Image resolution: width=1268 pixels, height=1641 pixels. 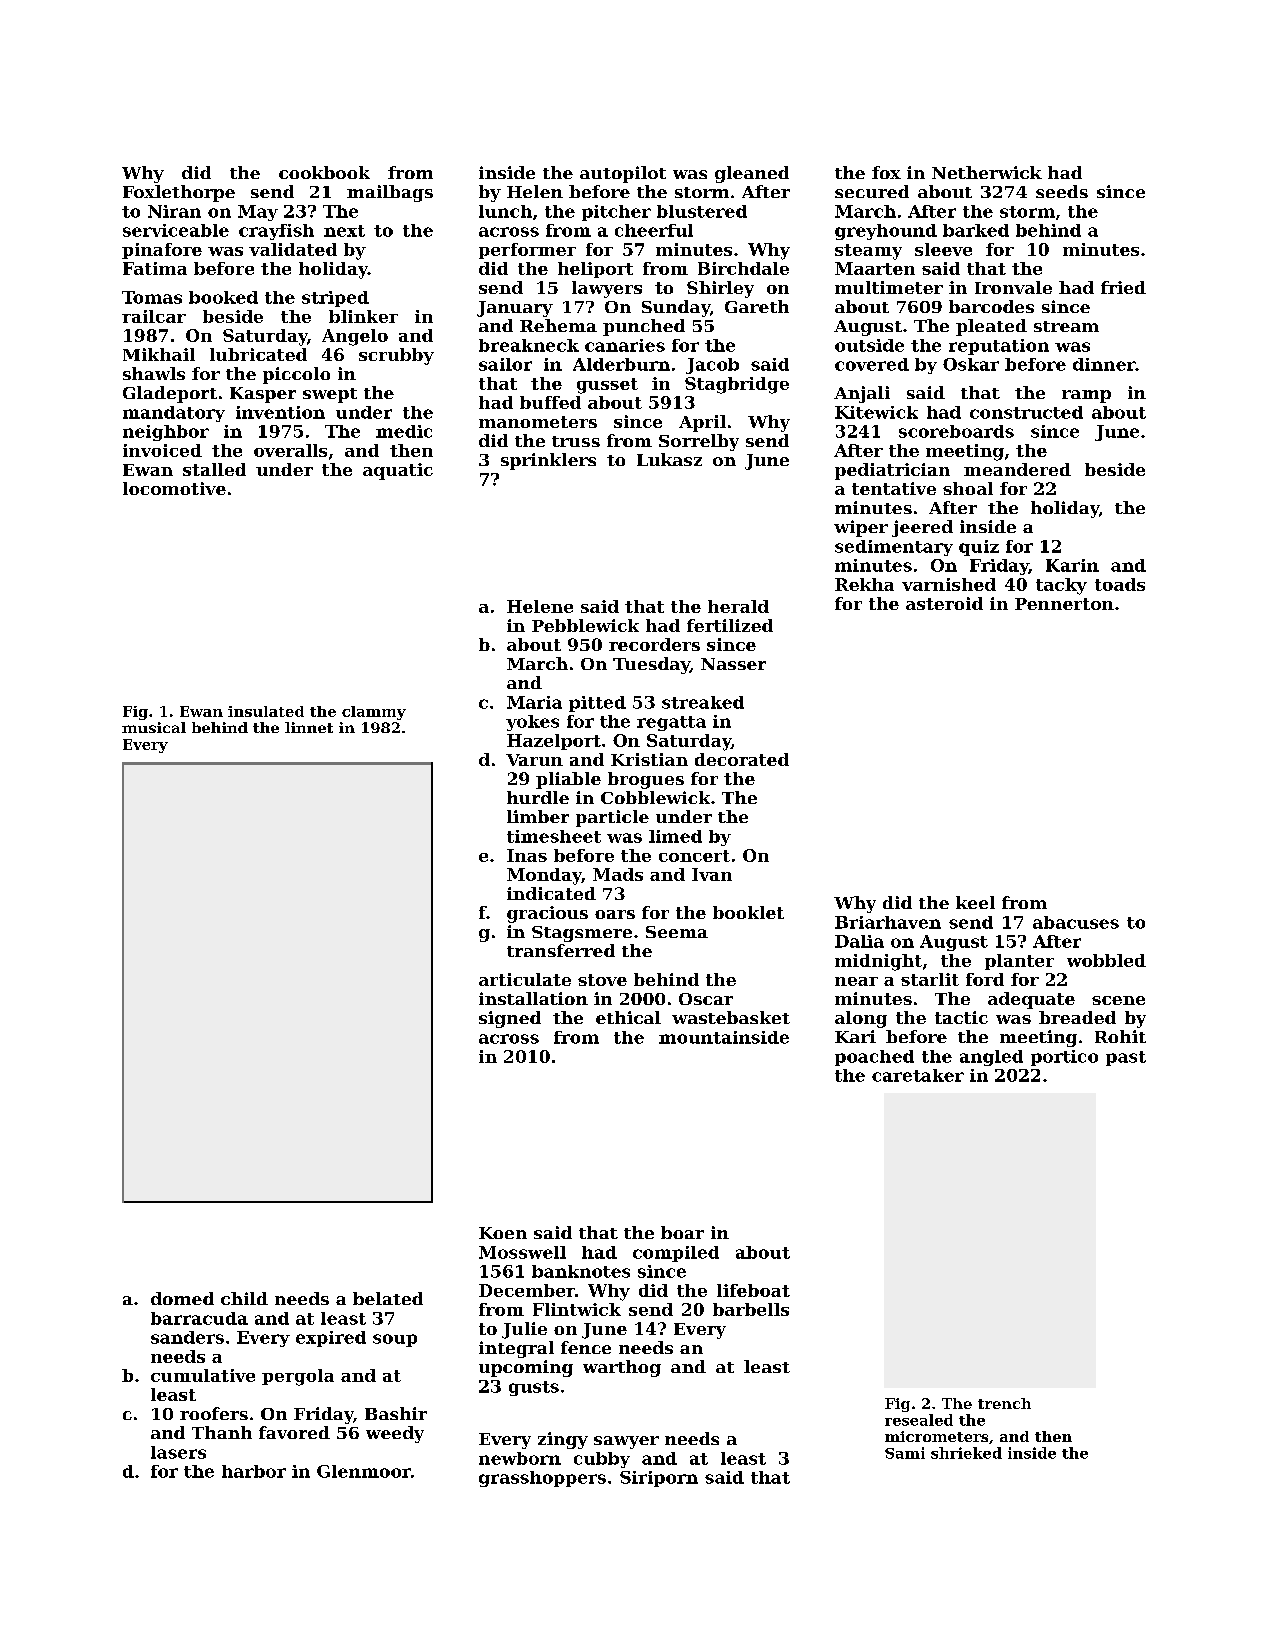 I want to click on locomotive, so click(x=174, y=488).
